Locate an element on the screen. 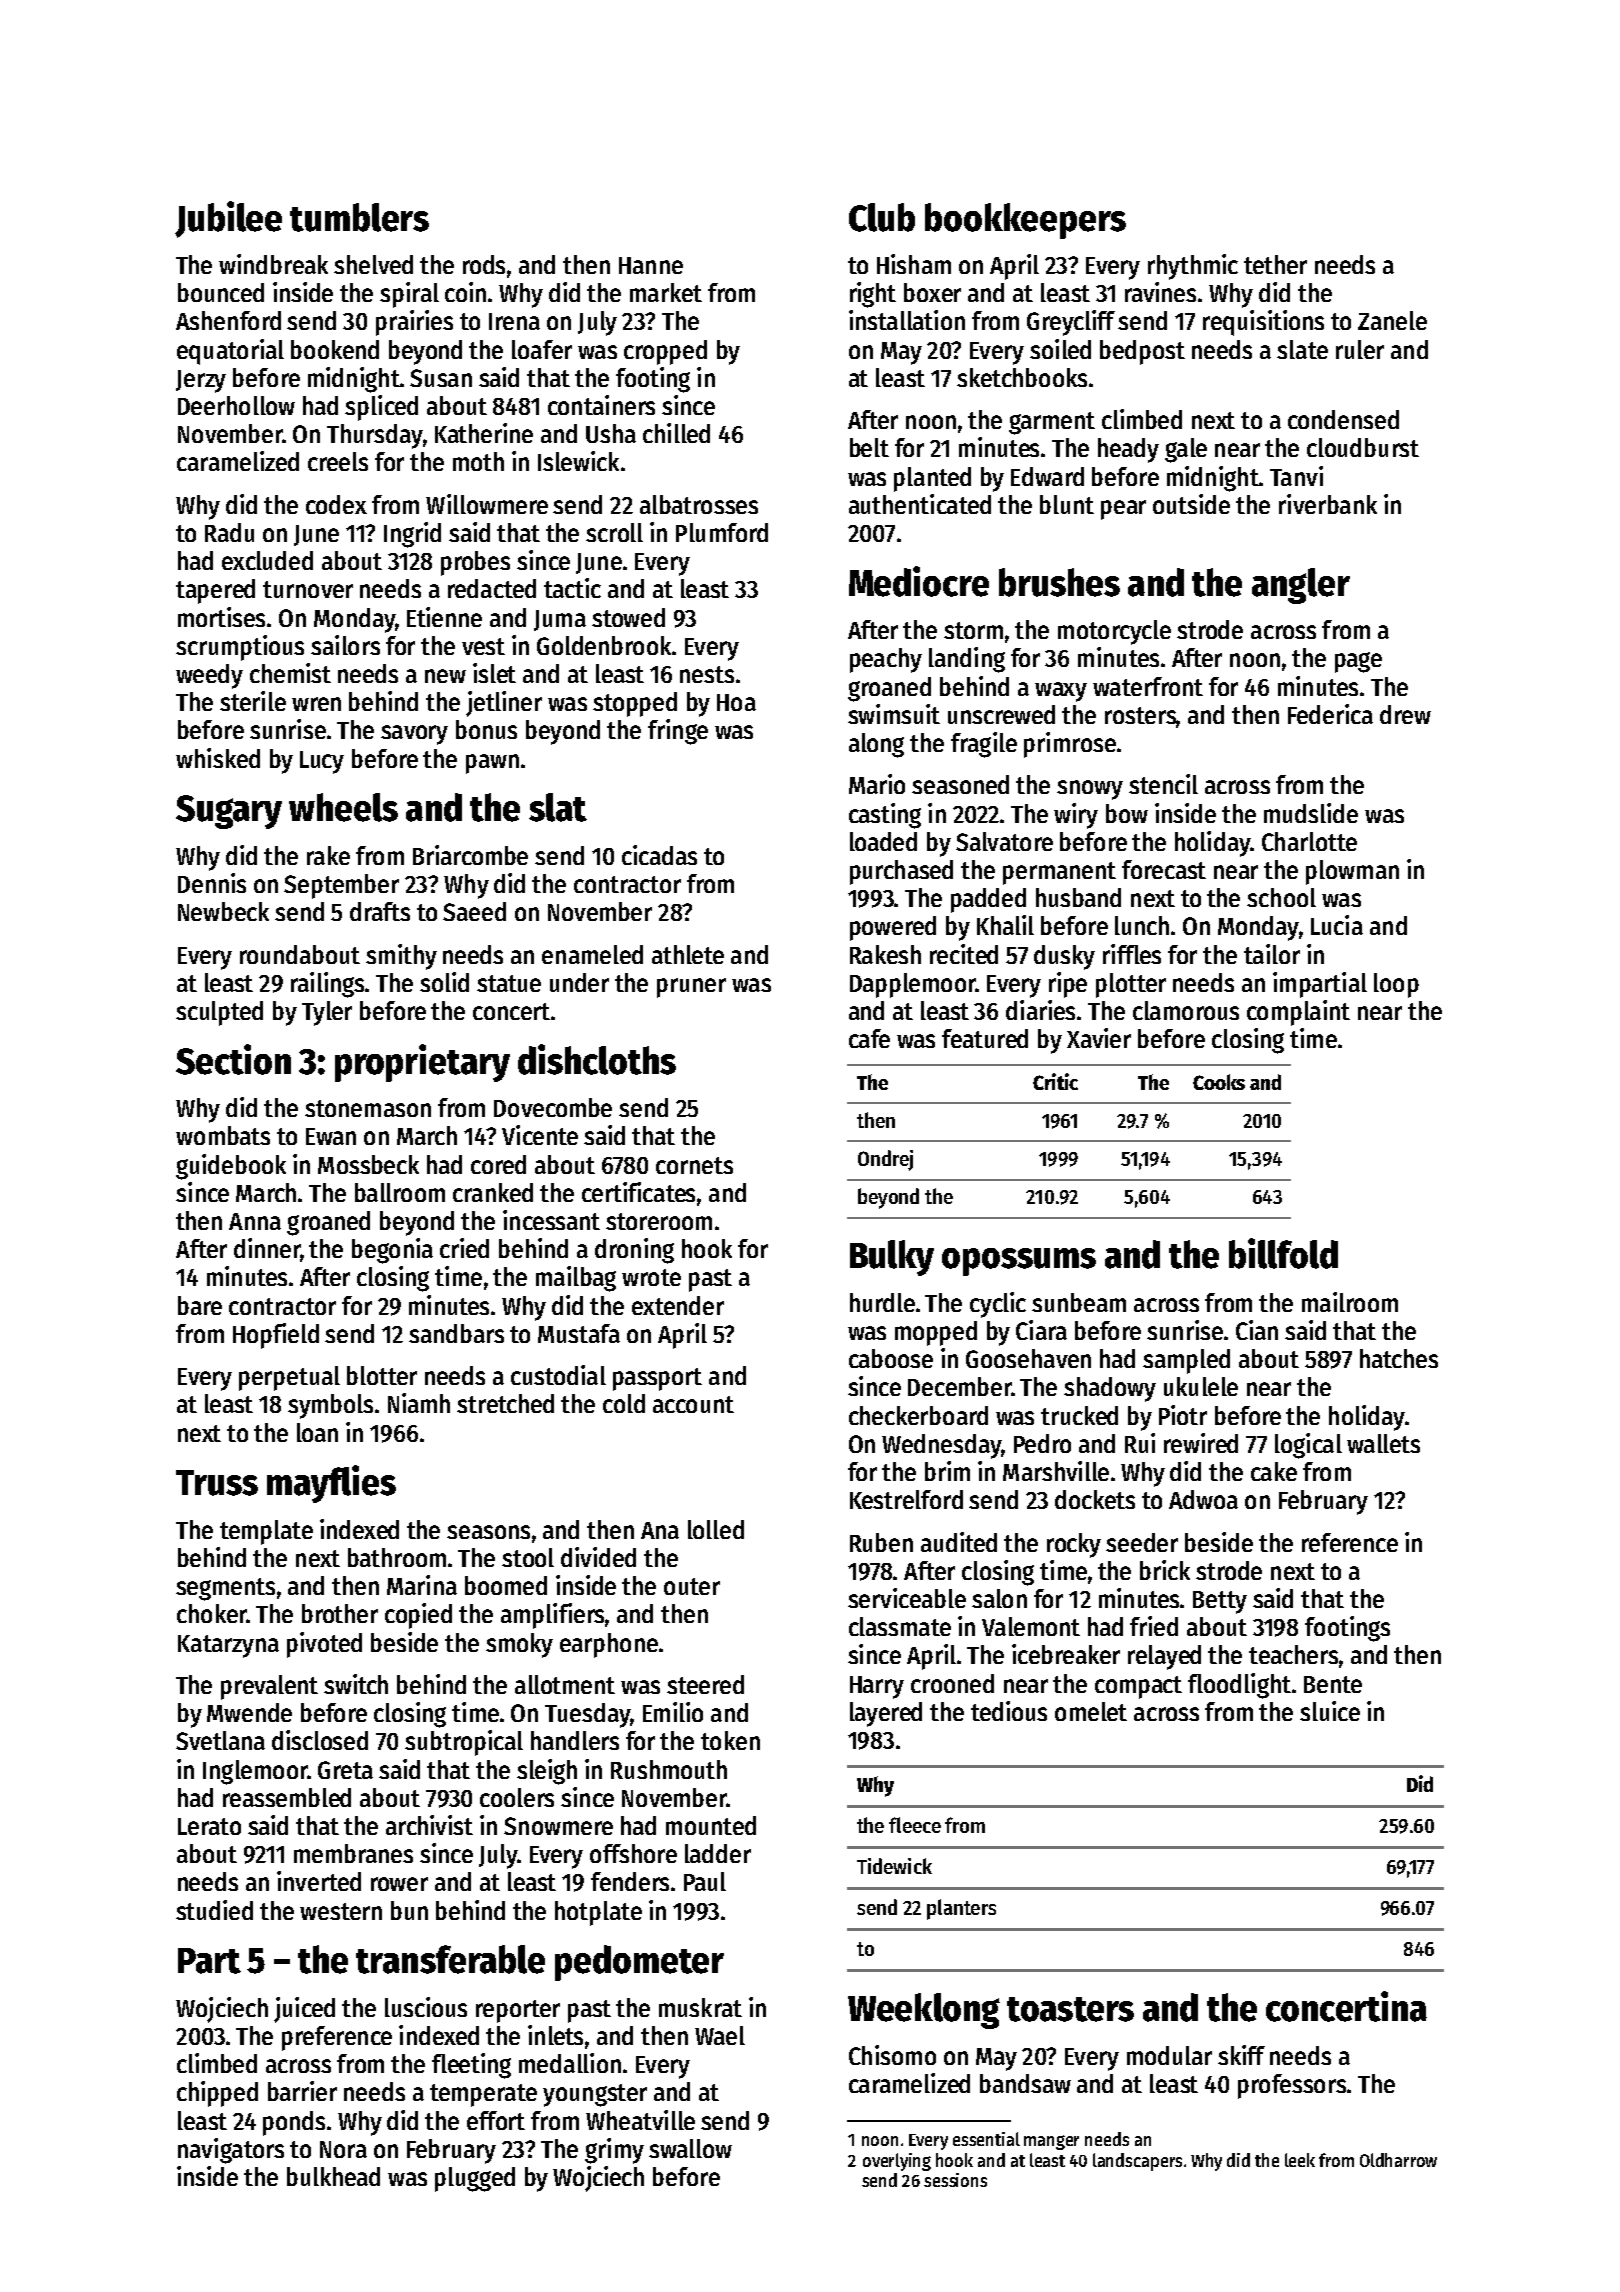 This screenshot has width=1620, height=2292. pawn is located at coordinates (492, 764).
